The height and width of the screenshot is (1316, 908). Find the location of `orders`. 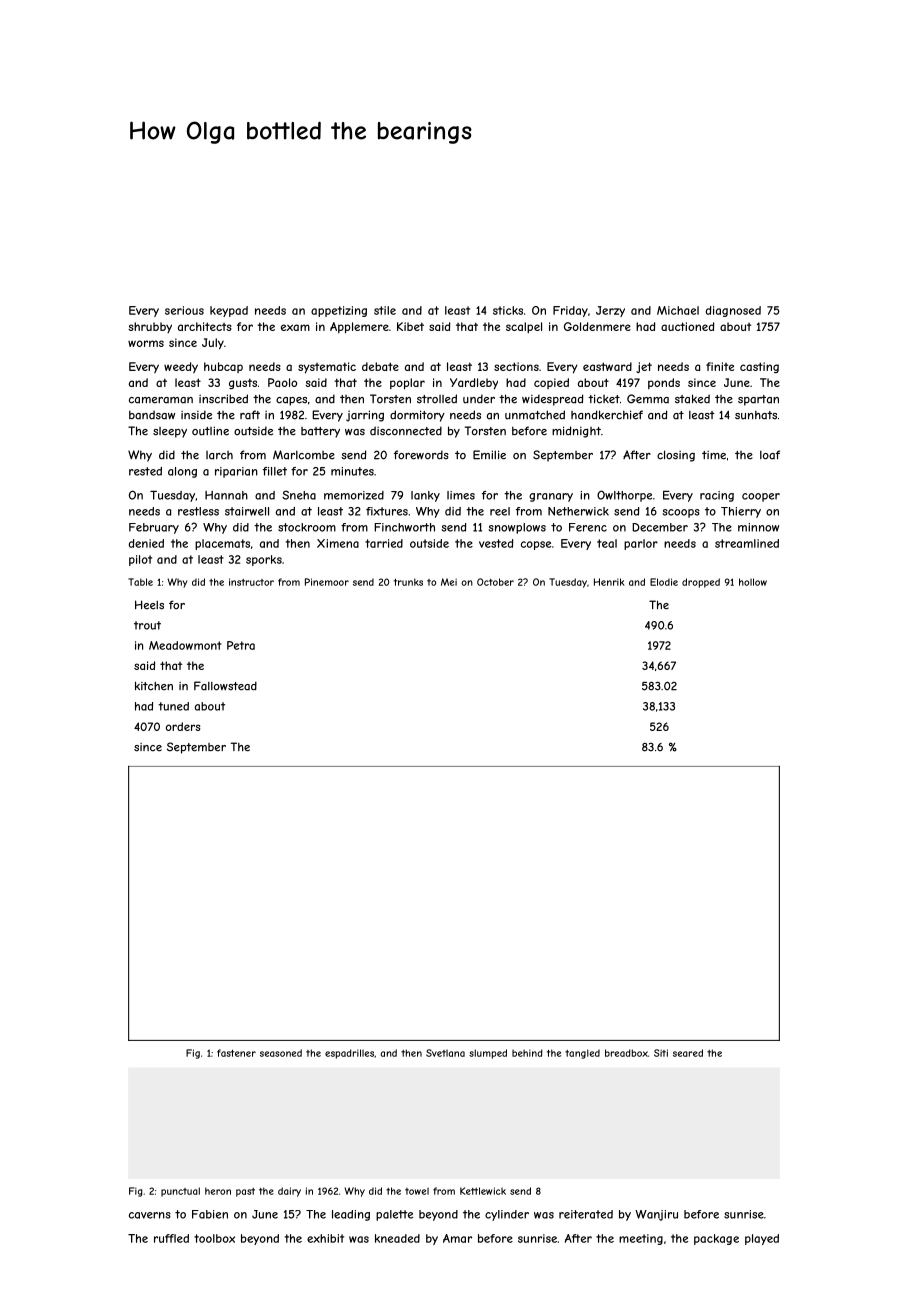

orders is located at coordinates (183, 726).
